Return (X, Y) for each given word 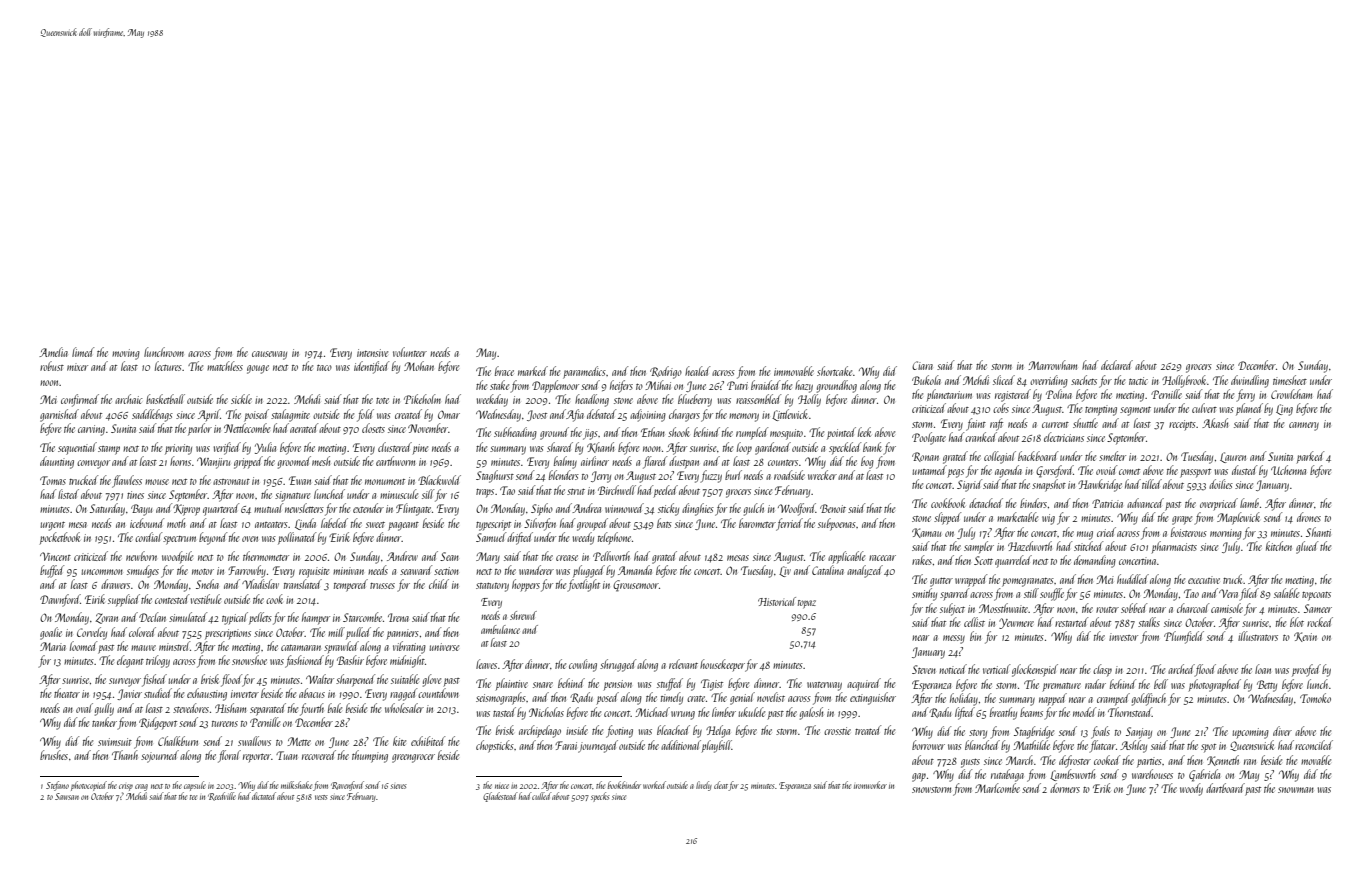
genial (742, 698)
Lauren (1233, 457)
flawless (127, 481)
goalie (51, 633)
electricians (1064, 437)
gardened (773, 448)
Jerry (601, 477)
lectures (168, 366)
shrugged (618, 665)
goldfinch (1149, 699)
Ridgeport (158, 723)
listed (68, 494)
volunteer (410, 352)
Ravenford (347, 786)
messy (954, 639)
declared (1117, 365)
